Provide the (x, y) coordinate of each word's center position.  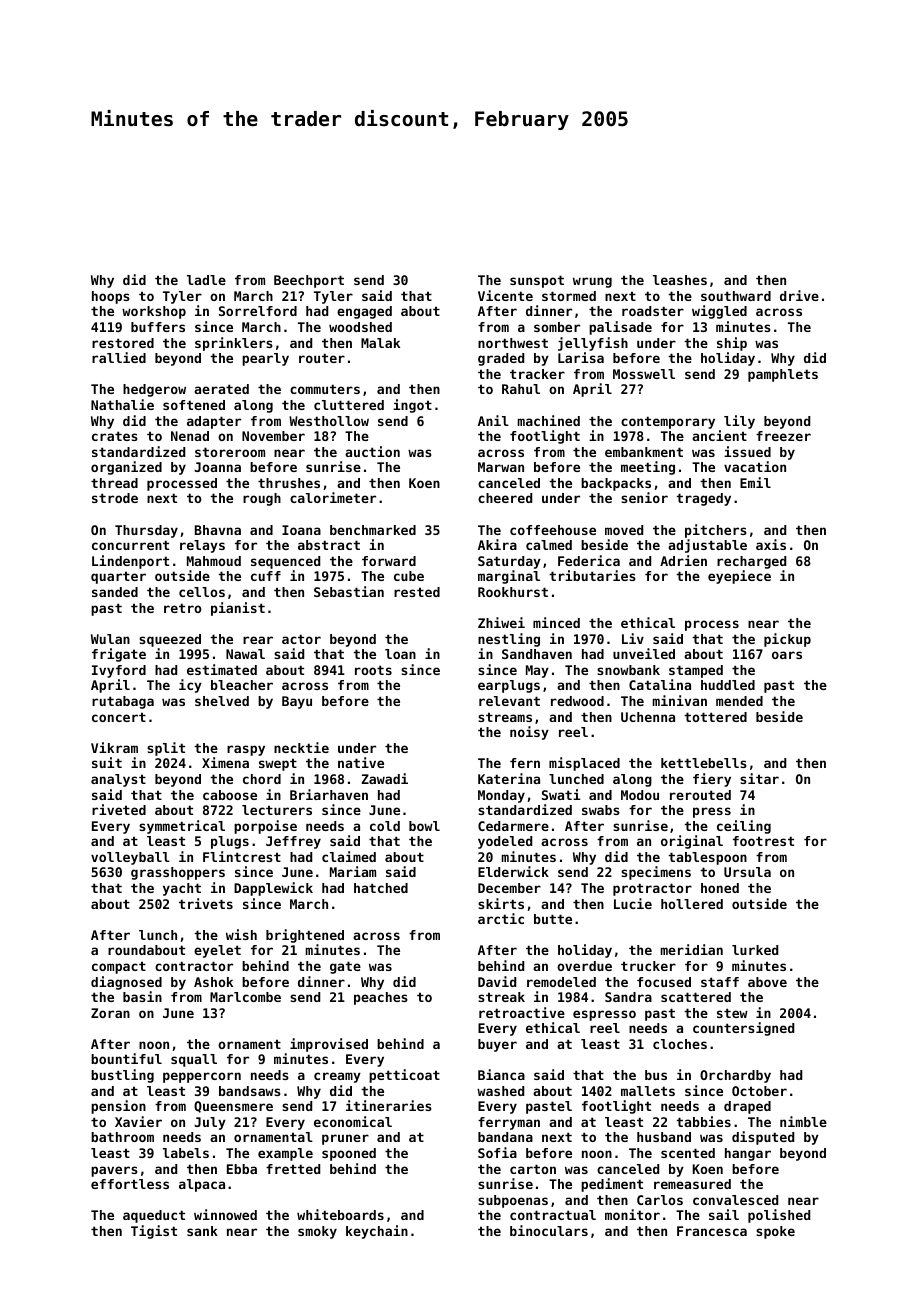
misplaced (584, 764)
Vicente (505, 295)
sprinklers (234, 344)
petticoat (404, 1076)
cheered (505, 498)
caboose (230, 795)
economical (353, 1121)
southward (736, 296)
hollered (692, 904)
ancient (719, 435)
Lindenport (130, 562)
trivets (206, 903)
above (767, 982)
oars (787, 655)
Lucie (633, 903)
